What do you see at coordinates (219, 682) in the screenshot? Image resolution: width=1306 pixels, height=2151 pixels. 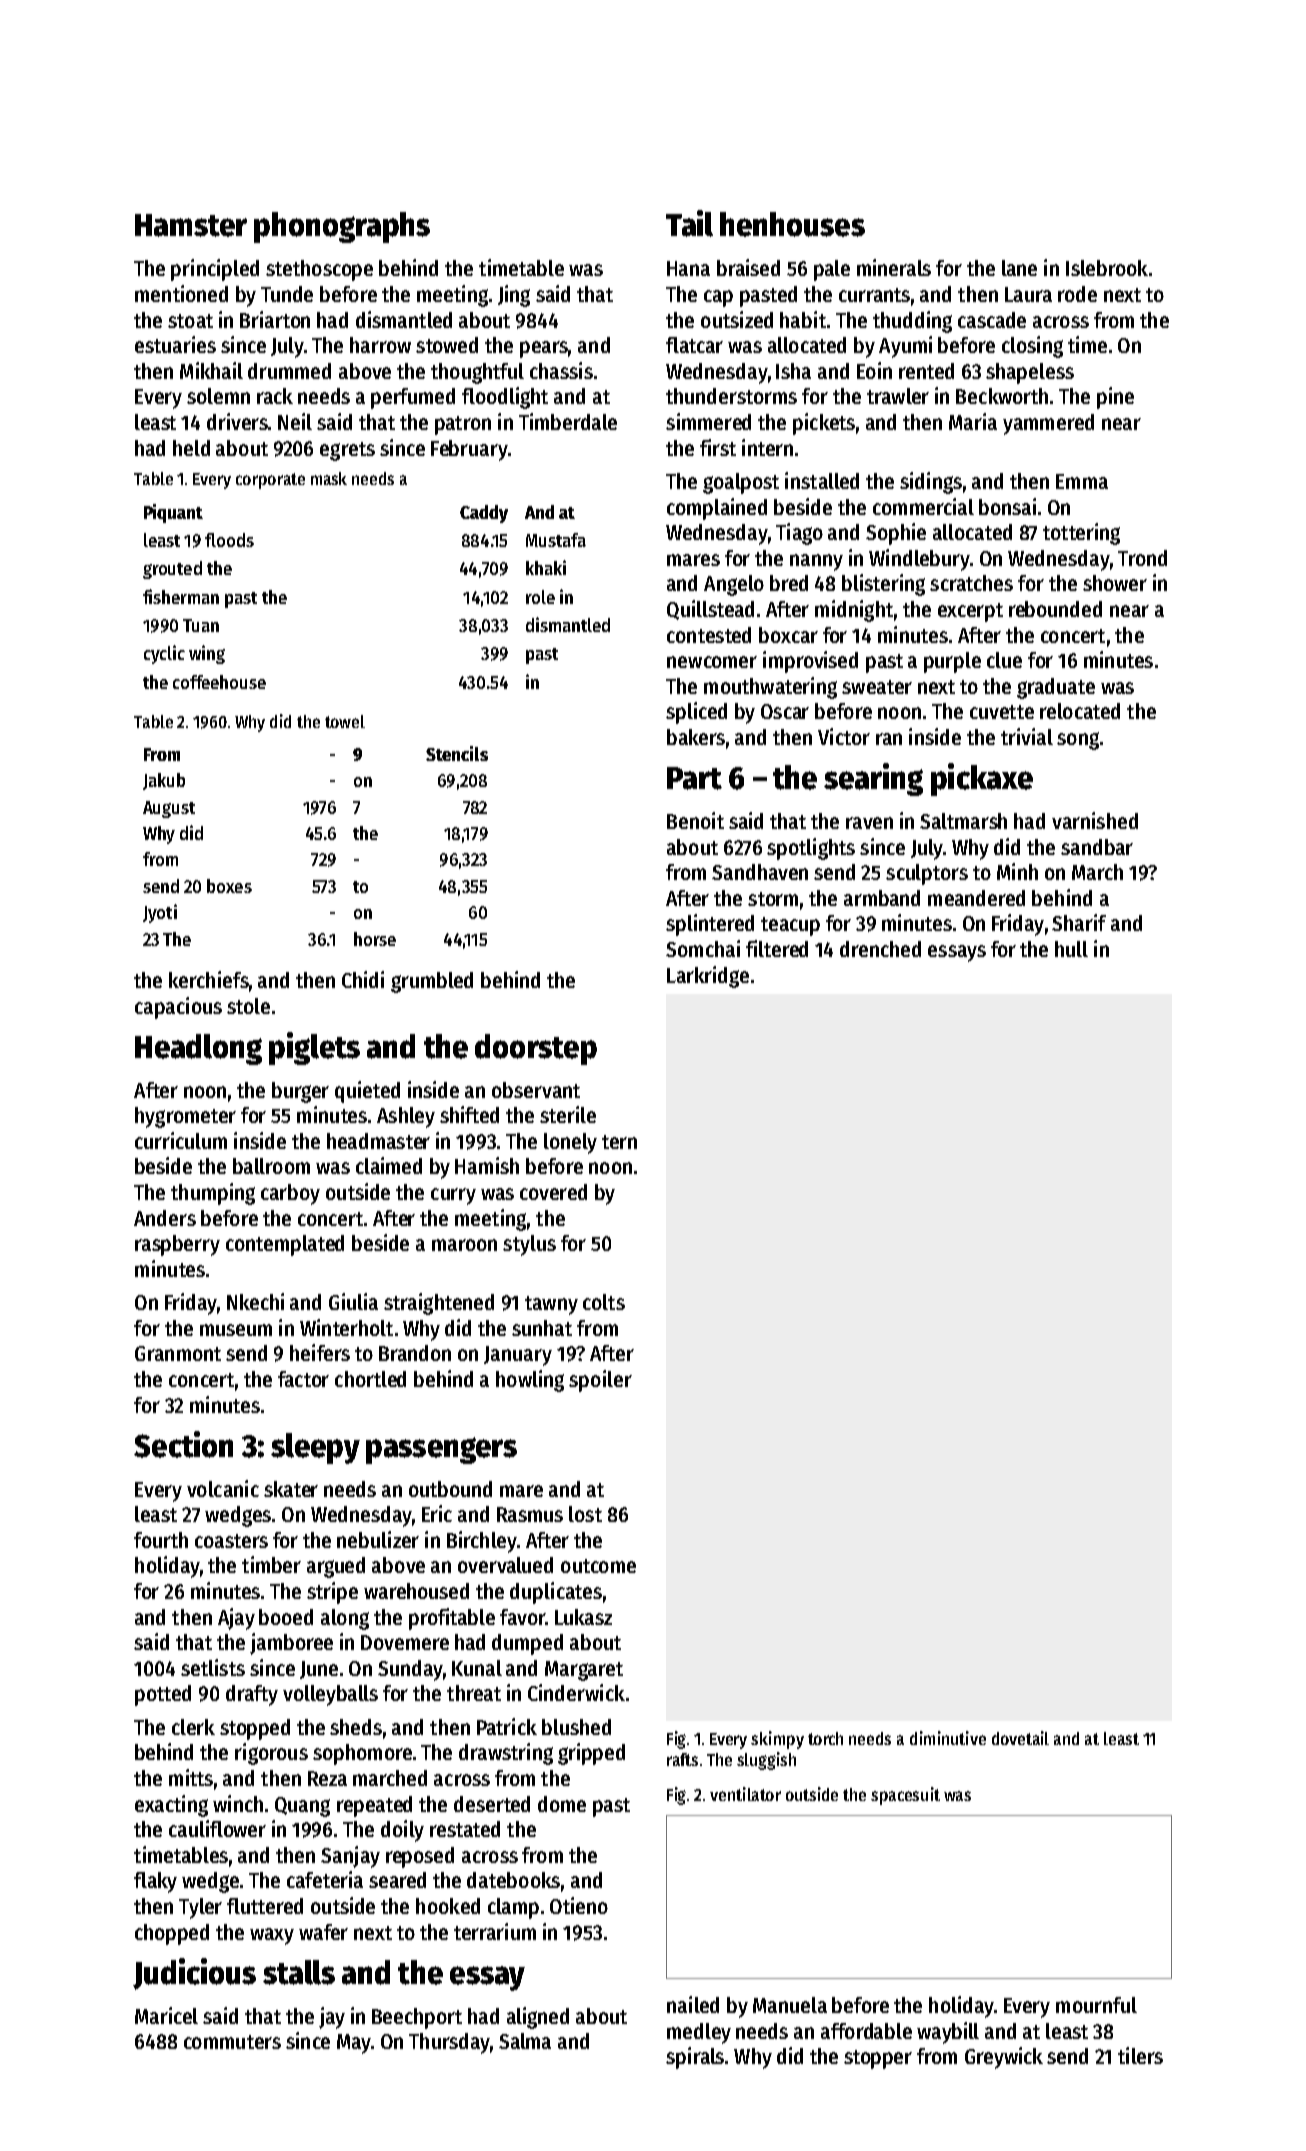 I see `coffeehouse` at bounding box center [219, 682].
